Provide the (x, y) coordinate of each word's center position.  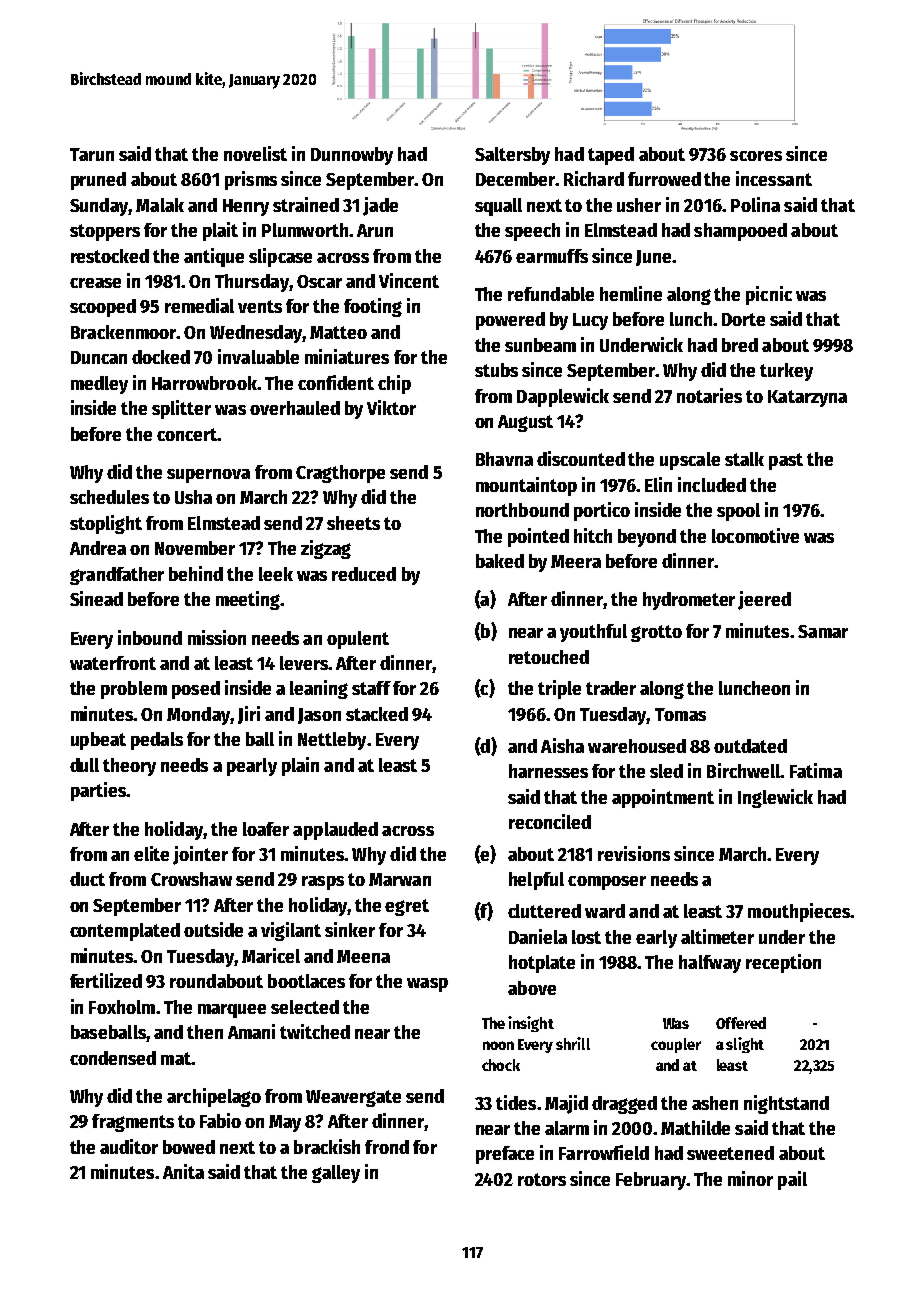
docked (161, 357)
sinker (350, 929)
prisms (251, 180)
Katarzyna (807, 398)
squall (498, 207)
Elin (658, 484)
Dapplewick (563, 397)
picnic (769, 295)
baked (500, 561)
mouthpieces (799, 912)
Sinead (96, 598)
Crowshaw (191, 879)
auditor (129, 1146)
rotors (542, 1179)
